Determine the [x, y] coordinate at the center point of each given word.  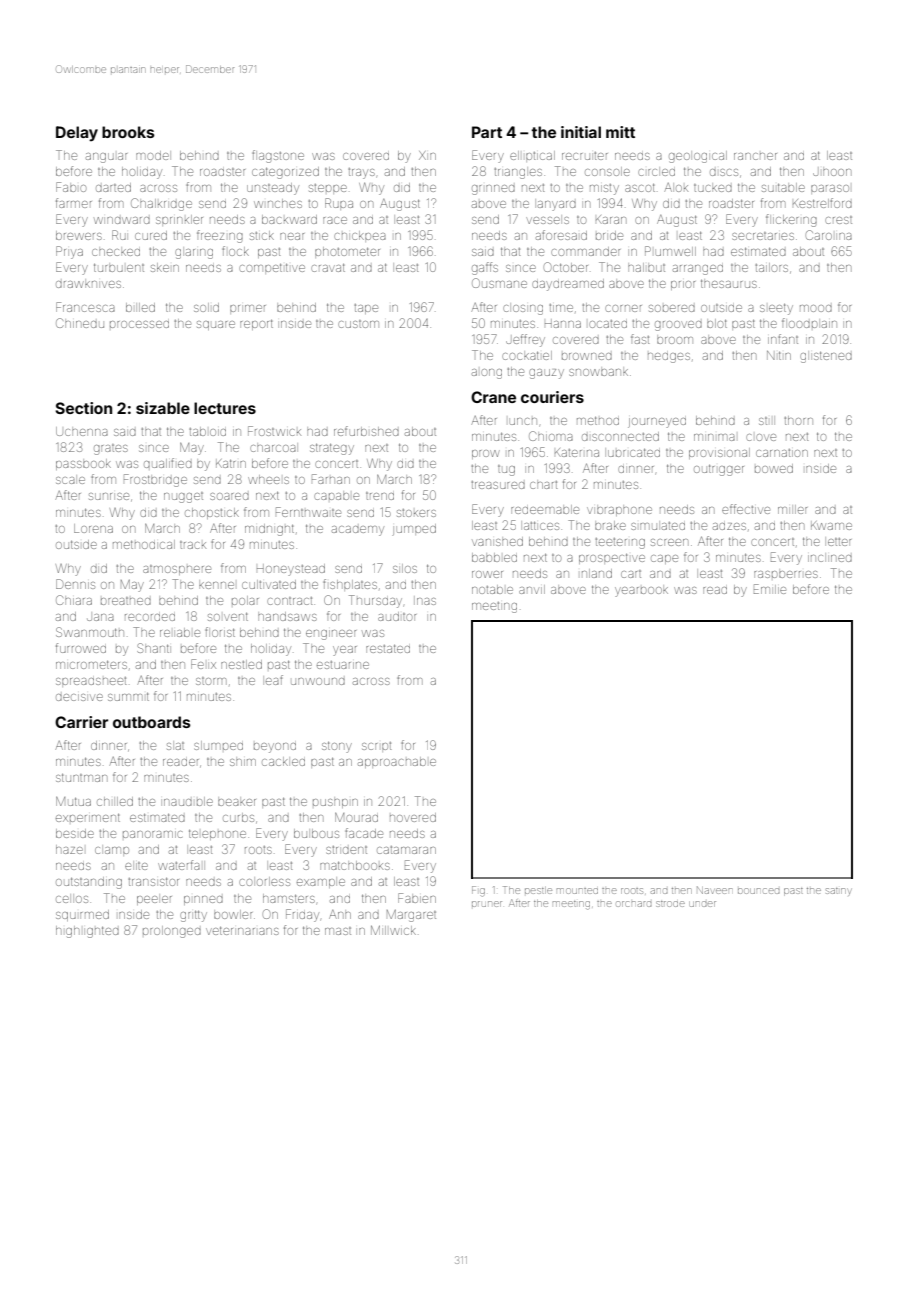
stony [337, 747]
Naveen [714, 890]
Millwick [393, 930]
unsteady [273, 189]
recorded [150, 617]
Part [487, 132]
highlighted [87, 932]
